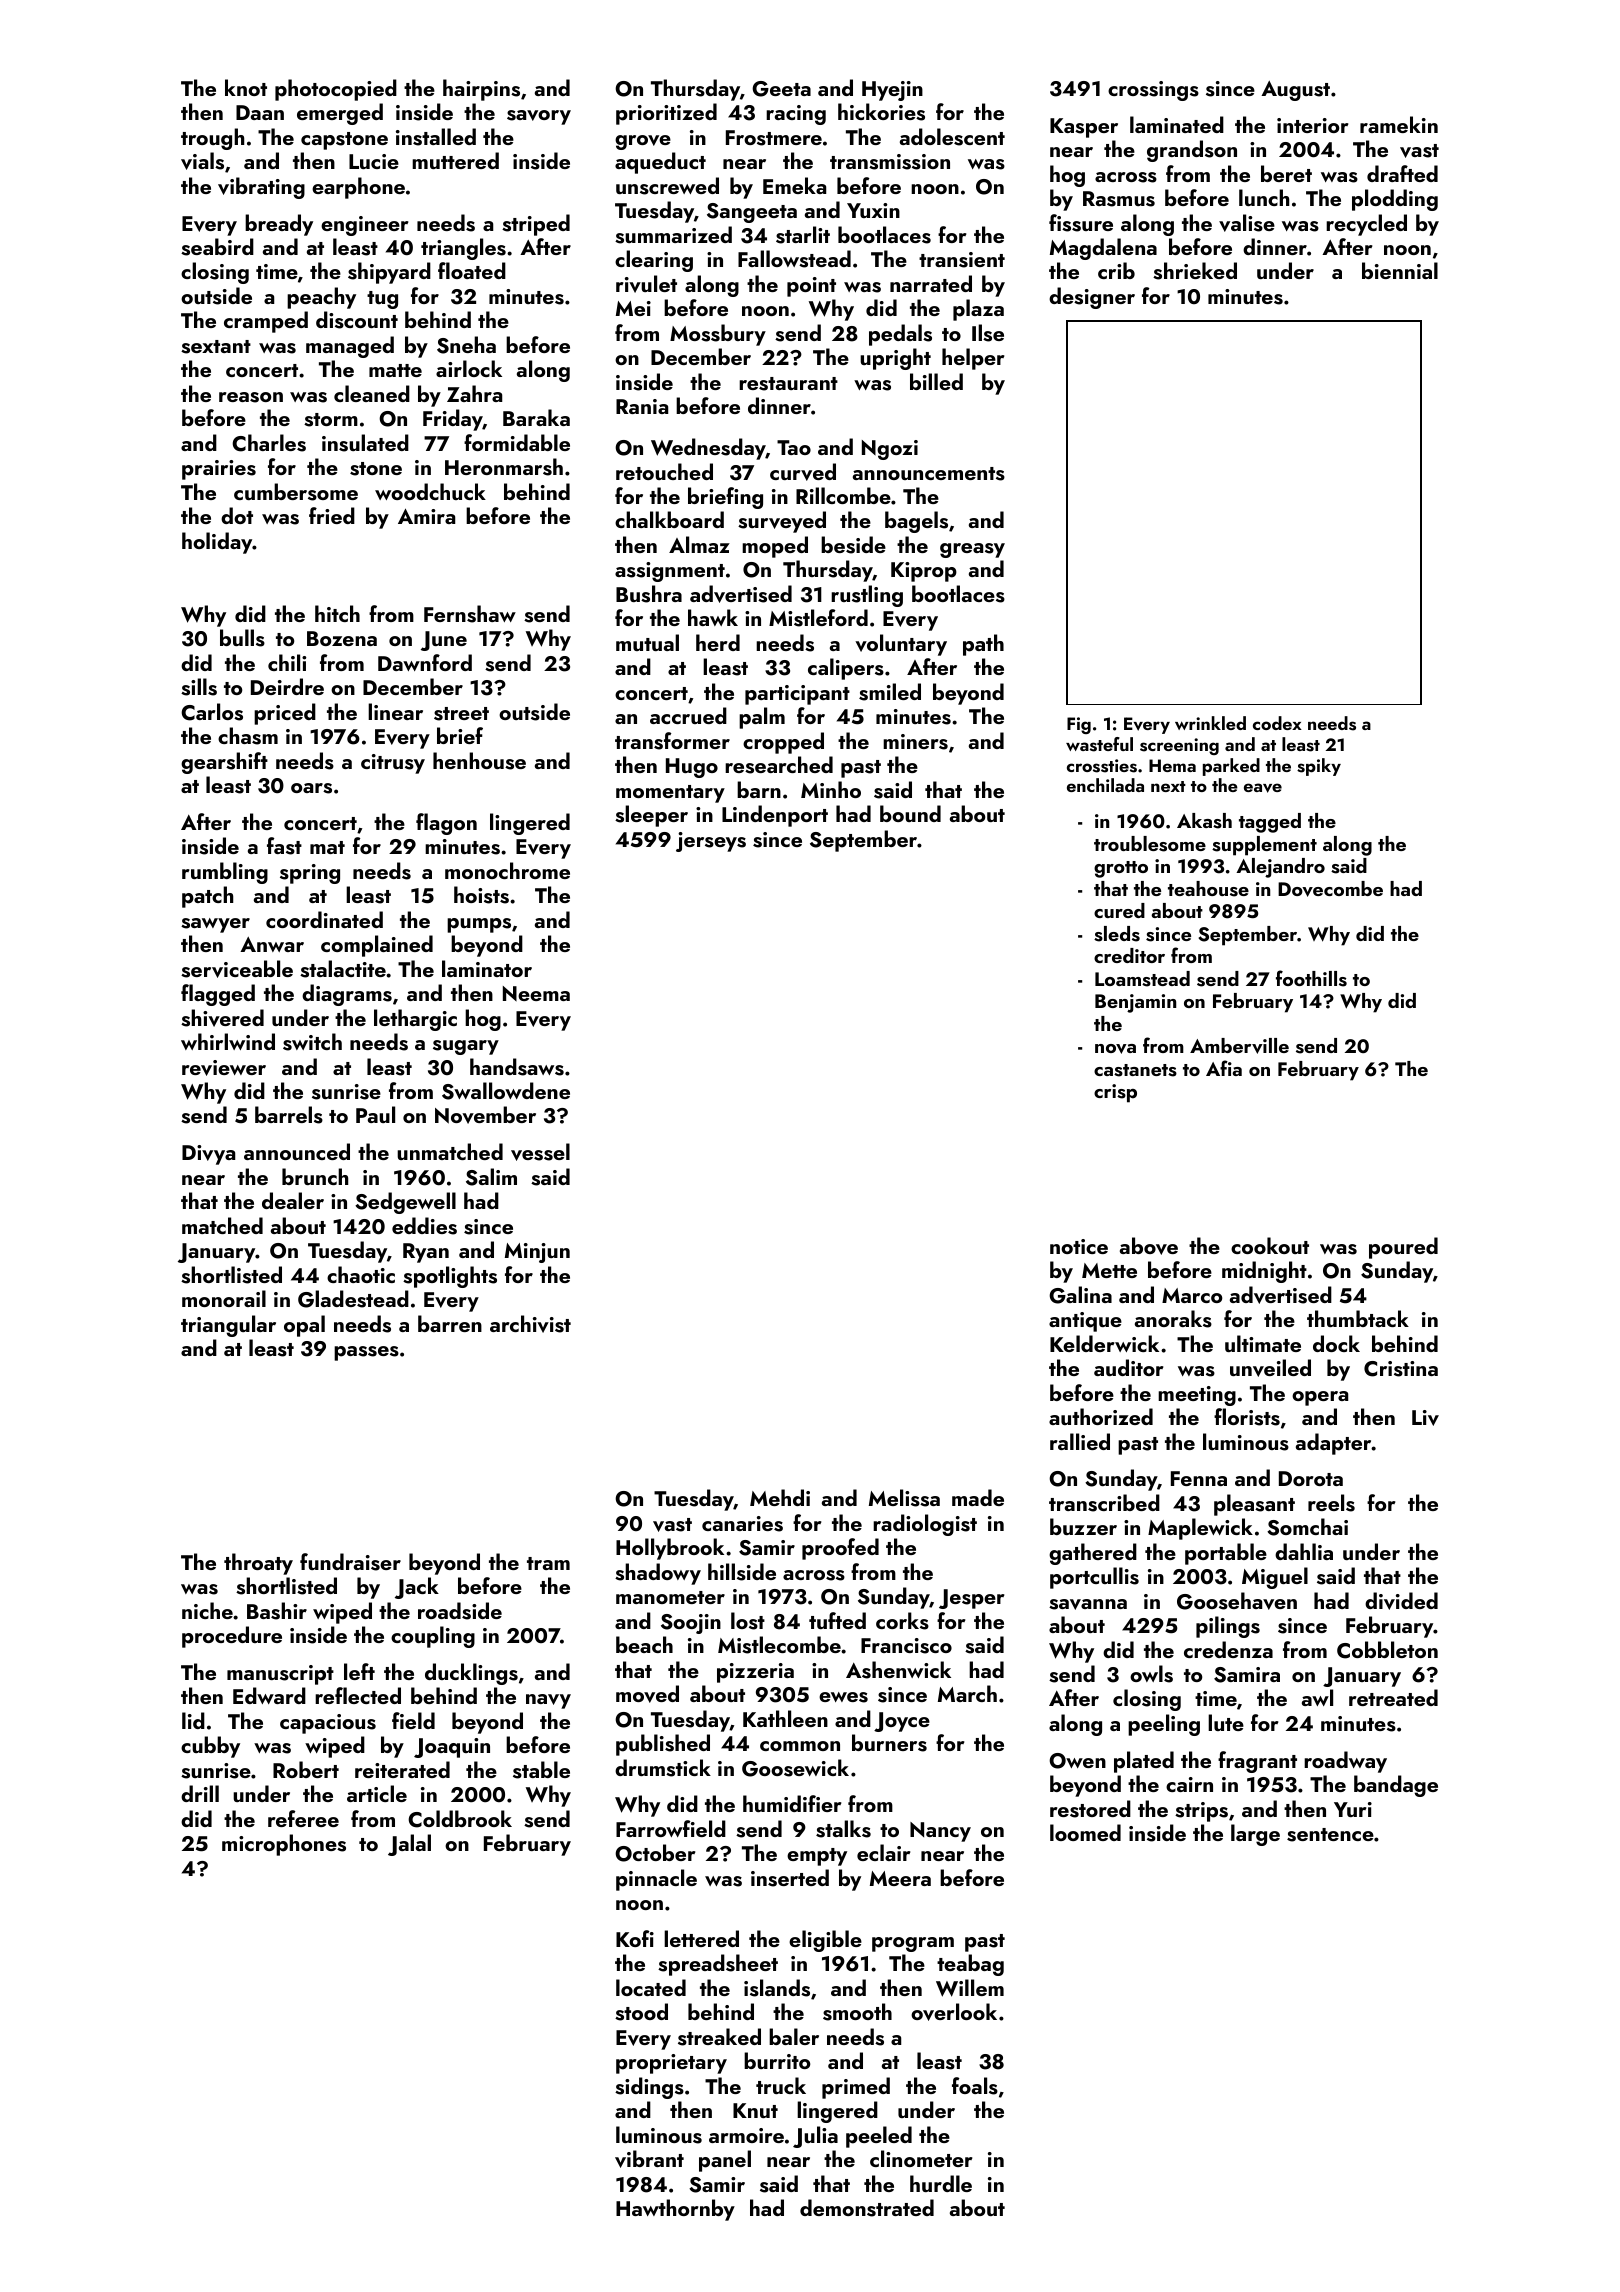 The height and width of the screenshot is (2292, 1620). Describe the element at coordinates (670, 1549) in the screenshot. I see `Hollybrook` at that location.
